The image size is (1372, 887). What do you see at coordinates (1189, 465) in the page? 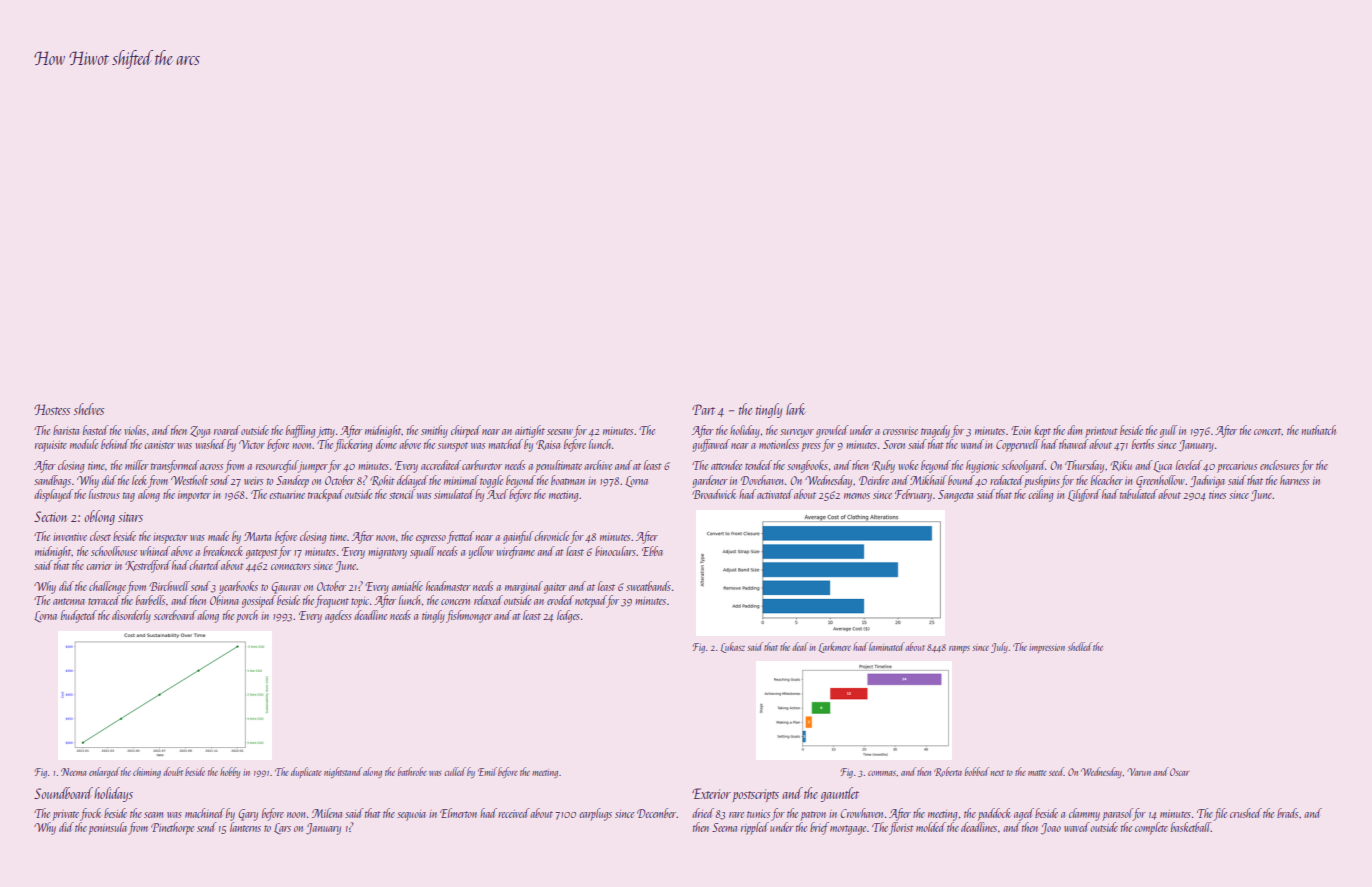
I see `leveled` at bounding box center [1189, 465].
